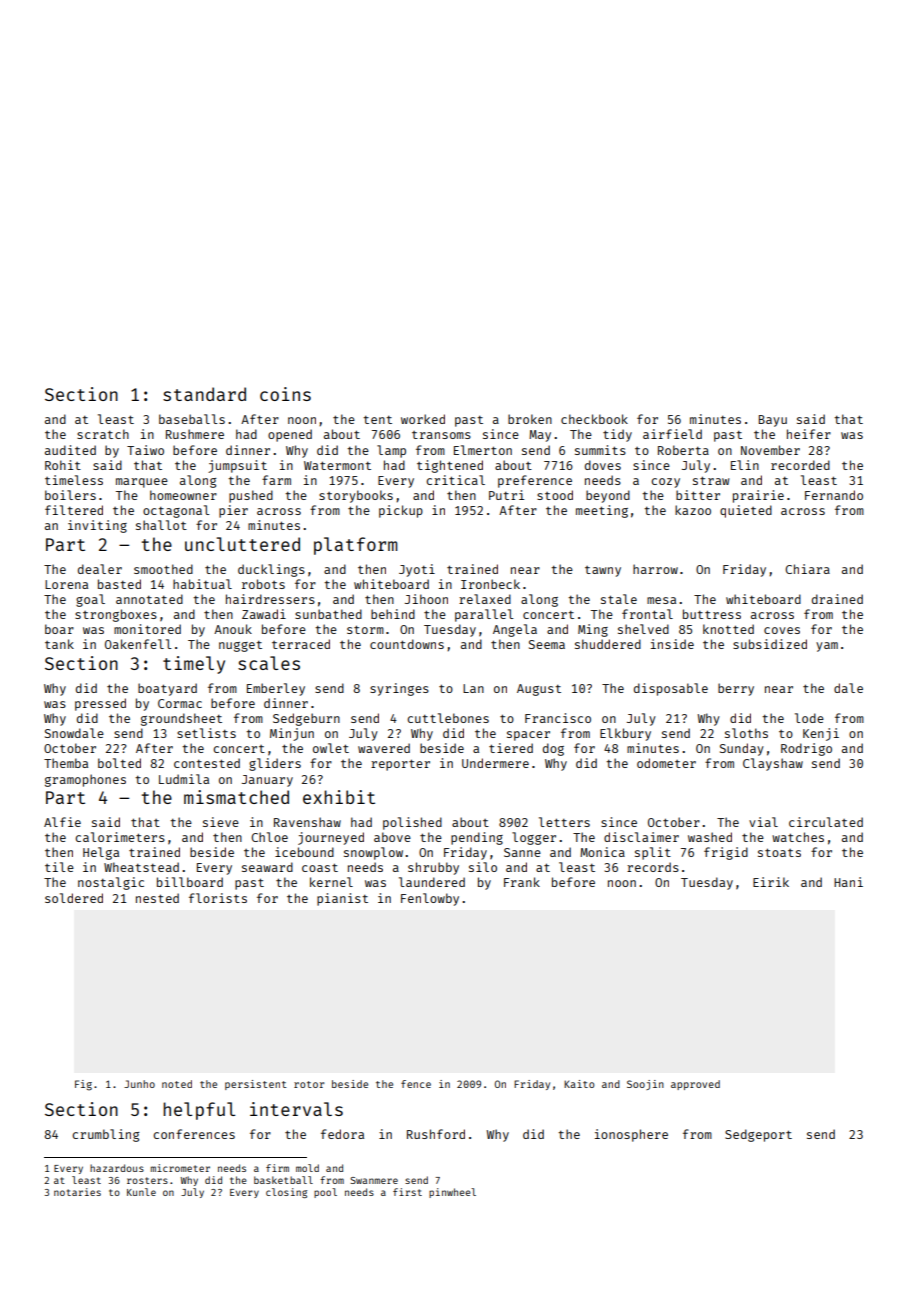 The height and width of the document is (1316, 908). Describe the element at coordinates (695, 1085) in the document. I see `approved` at that location.
